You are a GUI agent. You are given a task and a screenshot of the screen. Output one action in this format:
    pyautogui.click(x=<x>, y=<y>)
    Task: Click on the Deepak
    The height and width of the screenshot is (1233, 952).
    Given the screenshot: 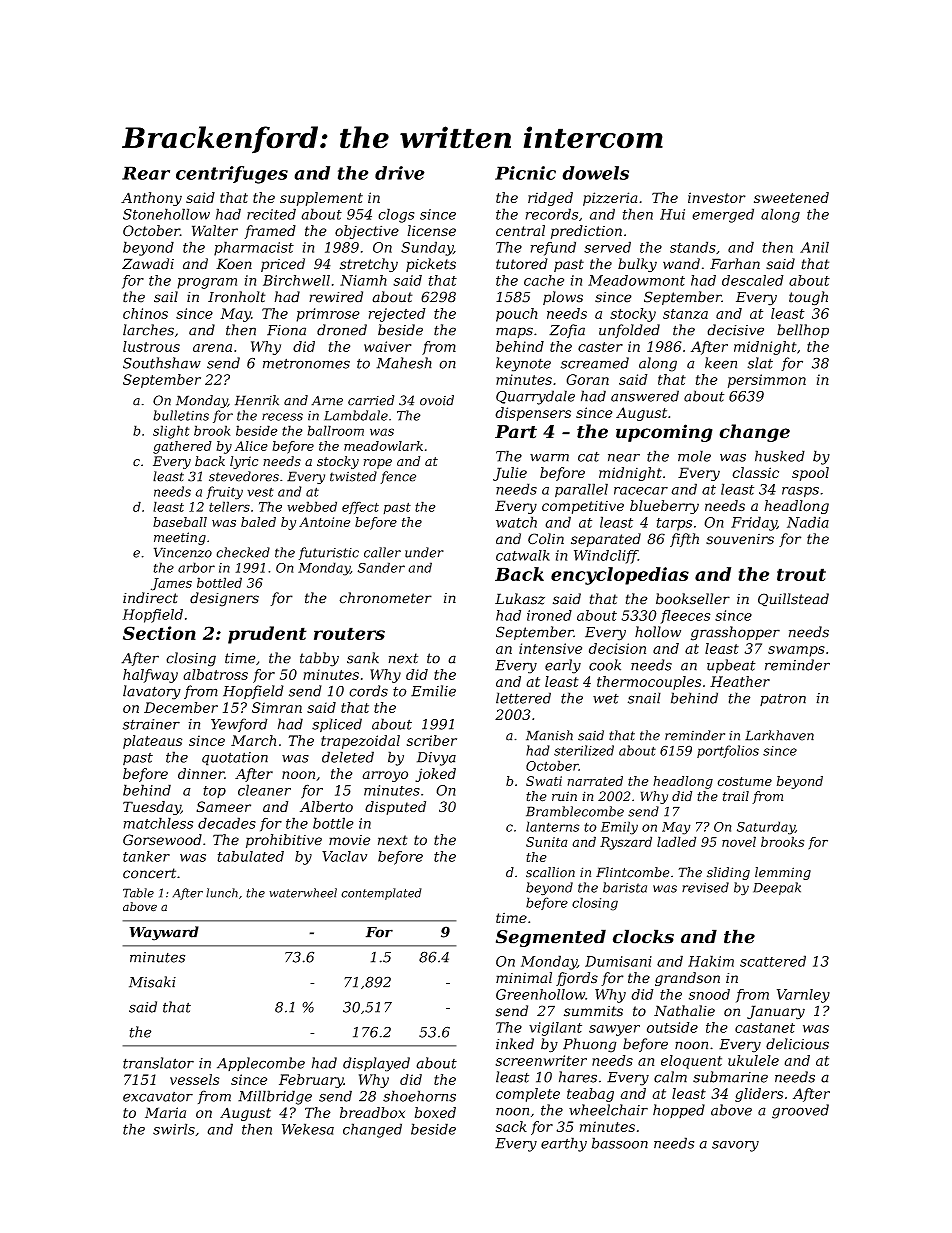 What is the action you would take?
    pyautogui.click(x=777, y=888)
